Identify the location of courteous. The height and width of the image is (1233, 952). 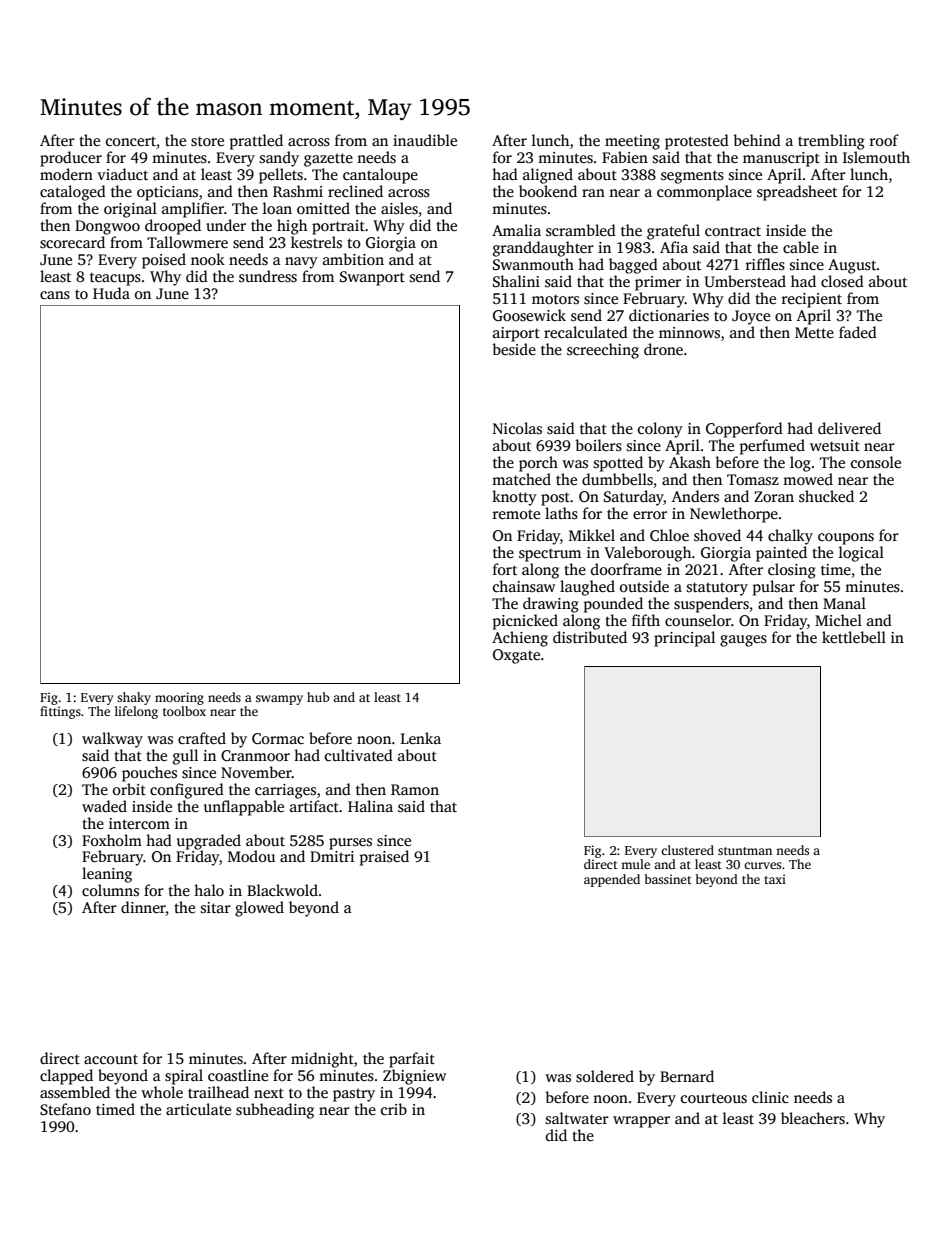
(714, 1098).
